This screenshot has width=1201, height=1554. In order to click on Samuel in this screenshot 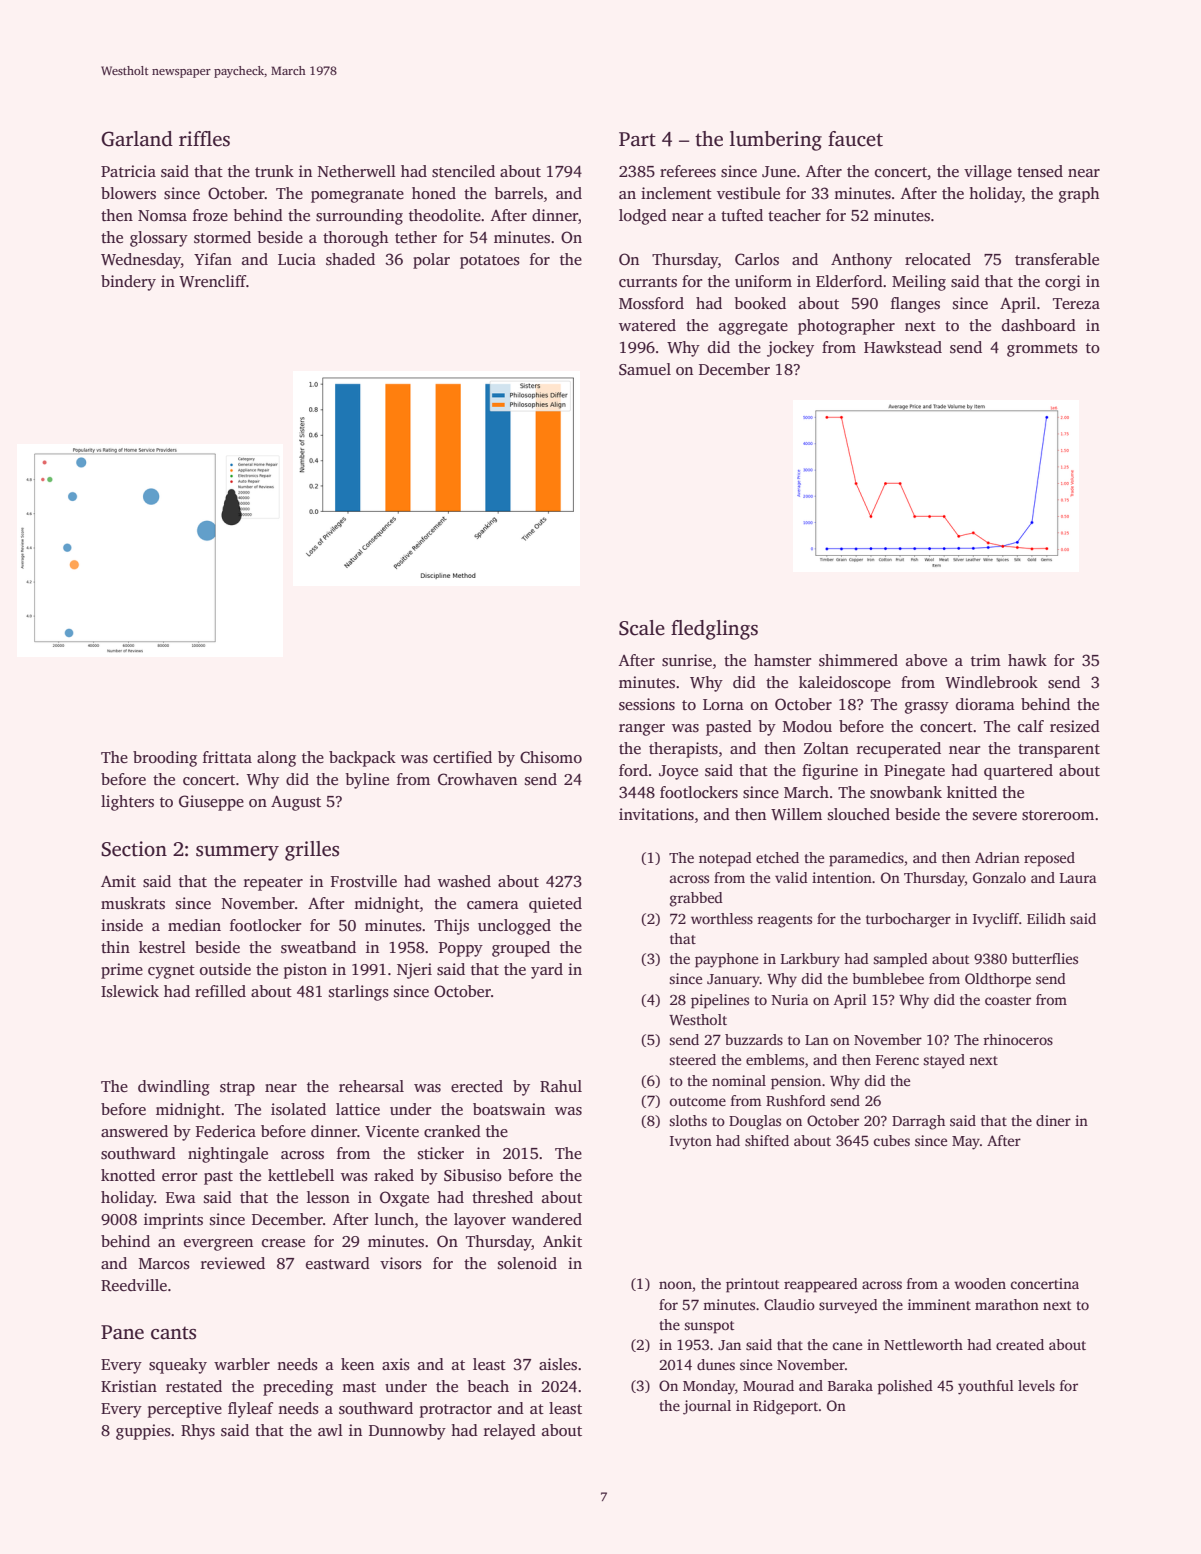, I will do `click(645, 369)`.
